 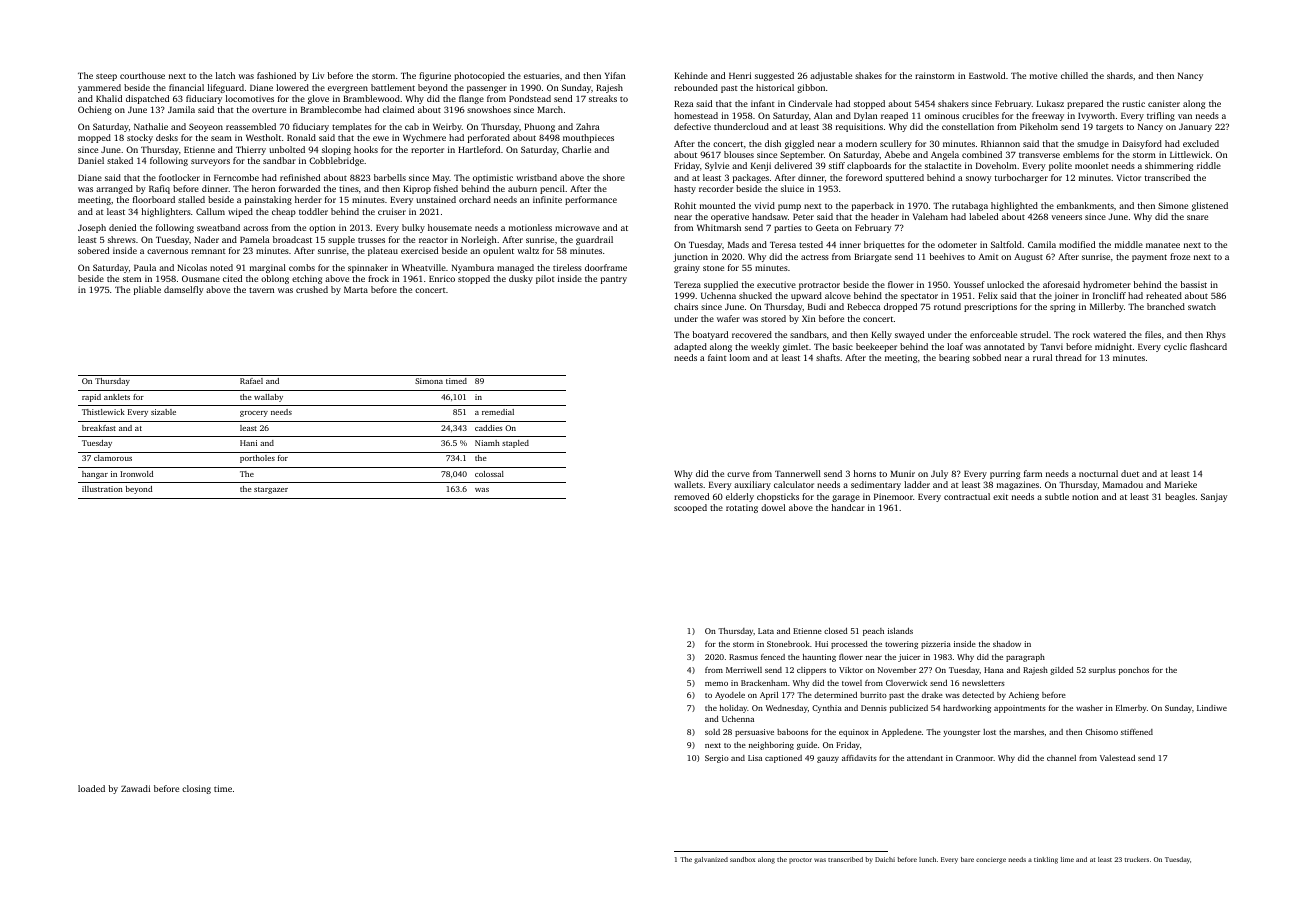 I want to click on stargazer, so click(x=271, y=490).
